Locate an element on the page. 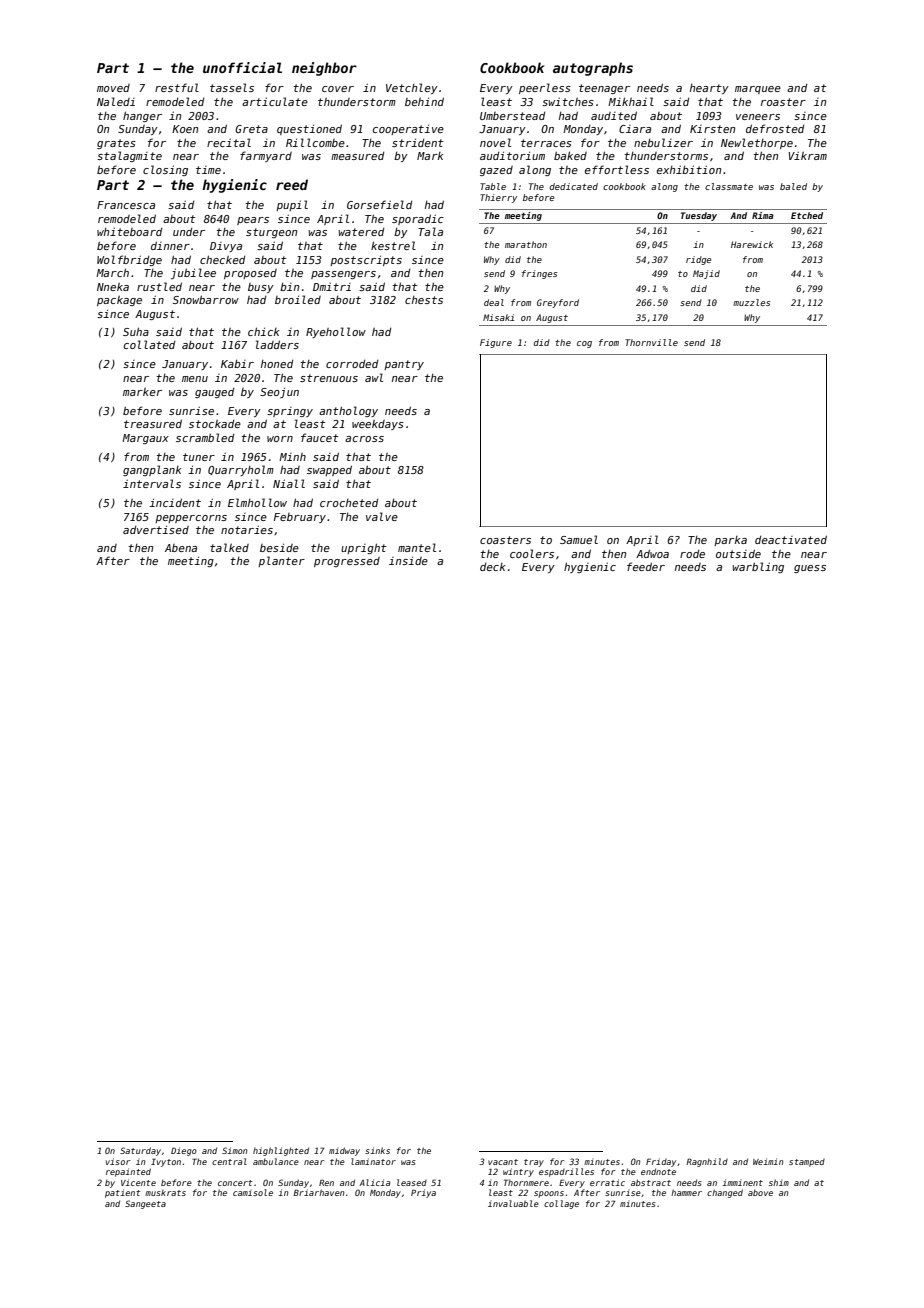 This image has height=1308, width=924. deck is located at coordinates (493, 567).
